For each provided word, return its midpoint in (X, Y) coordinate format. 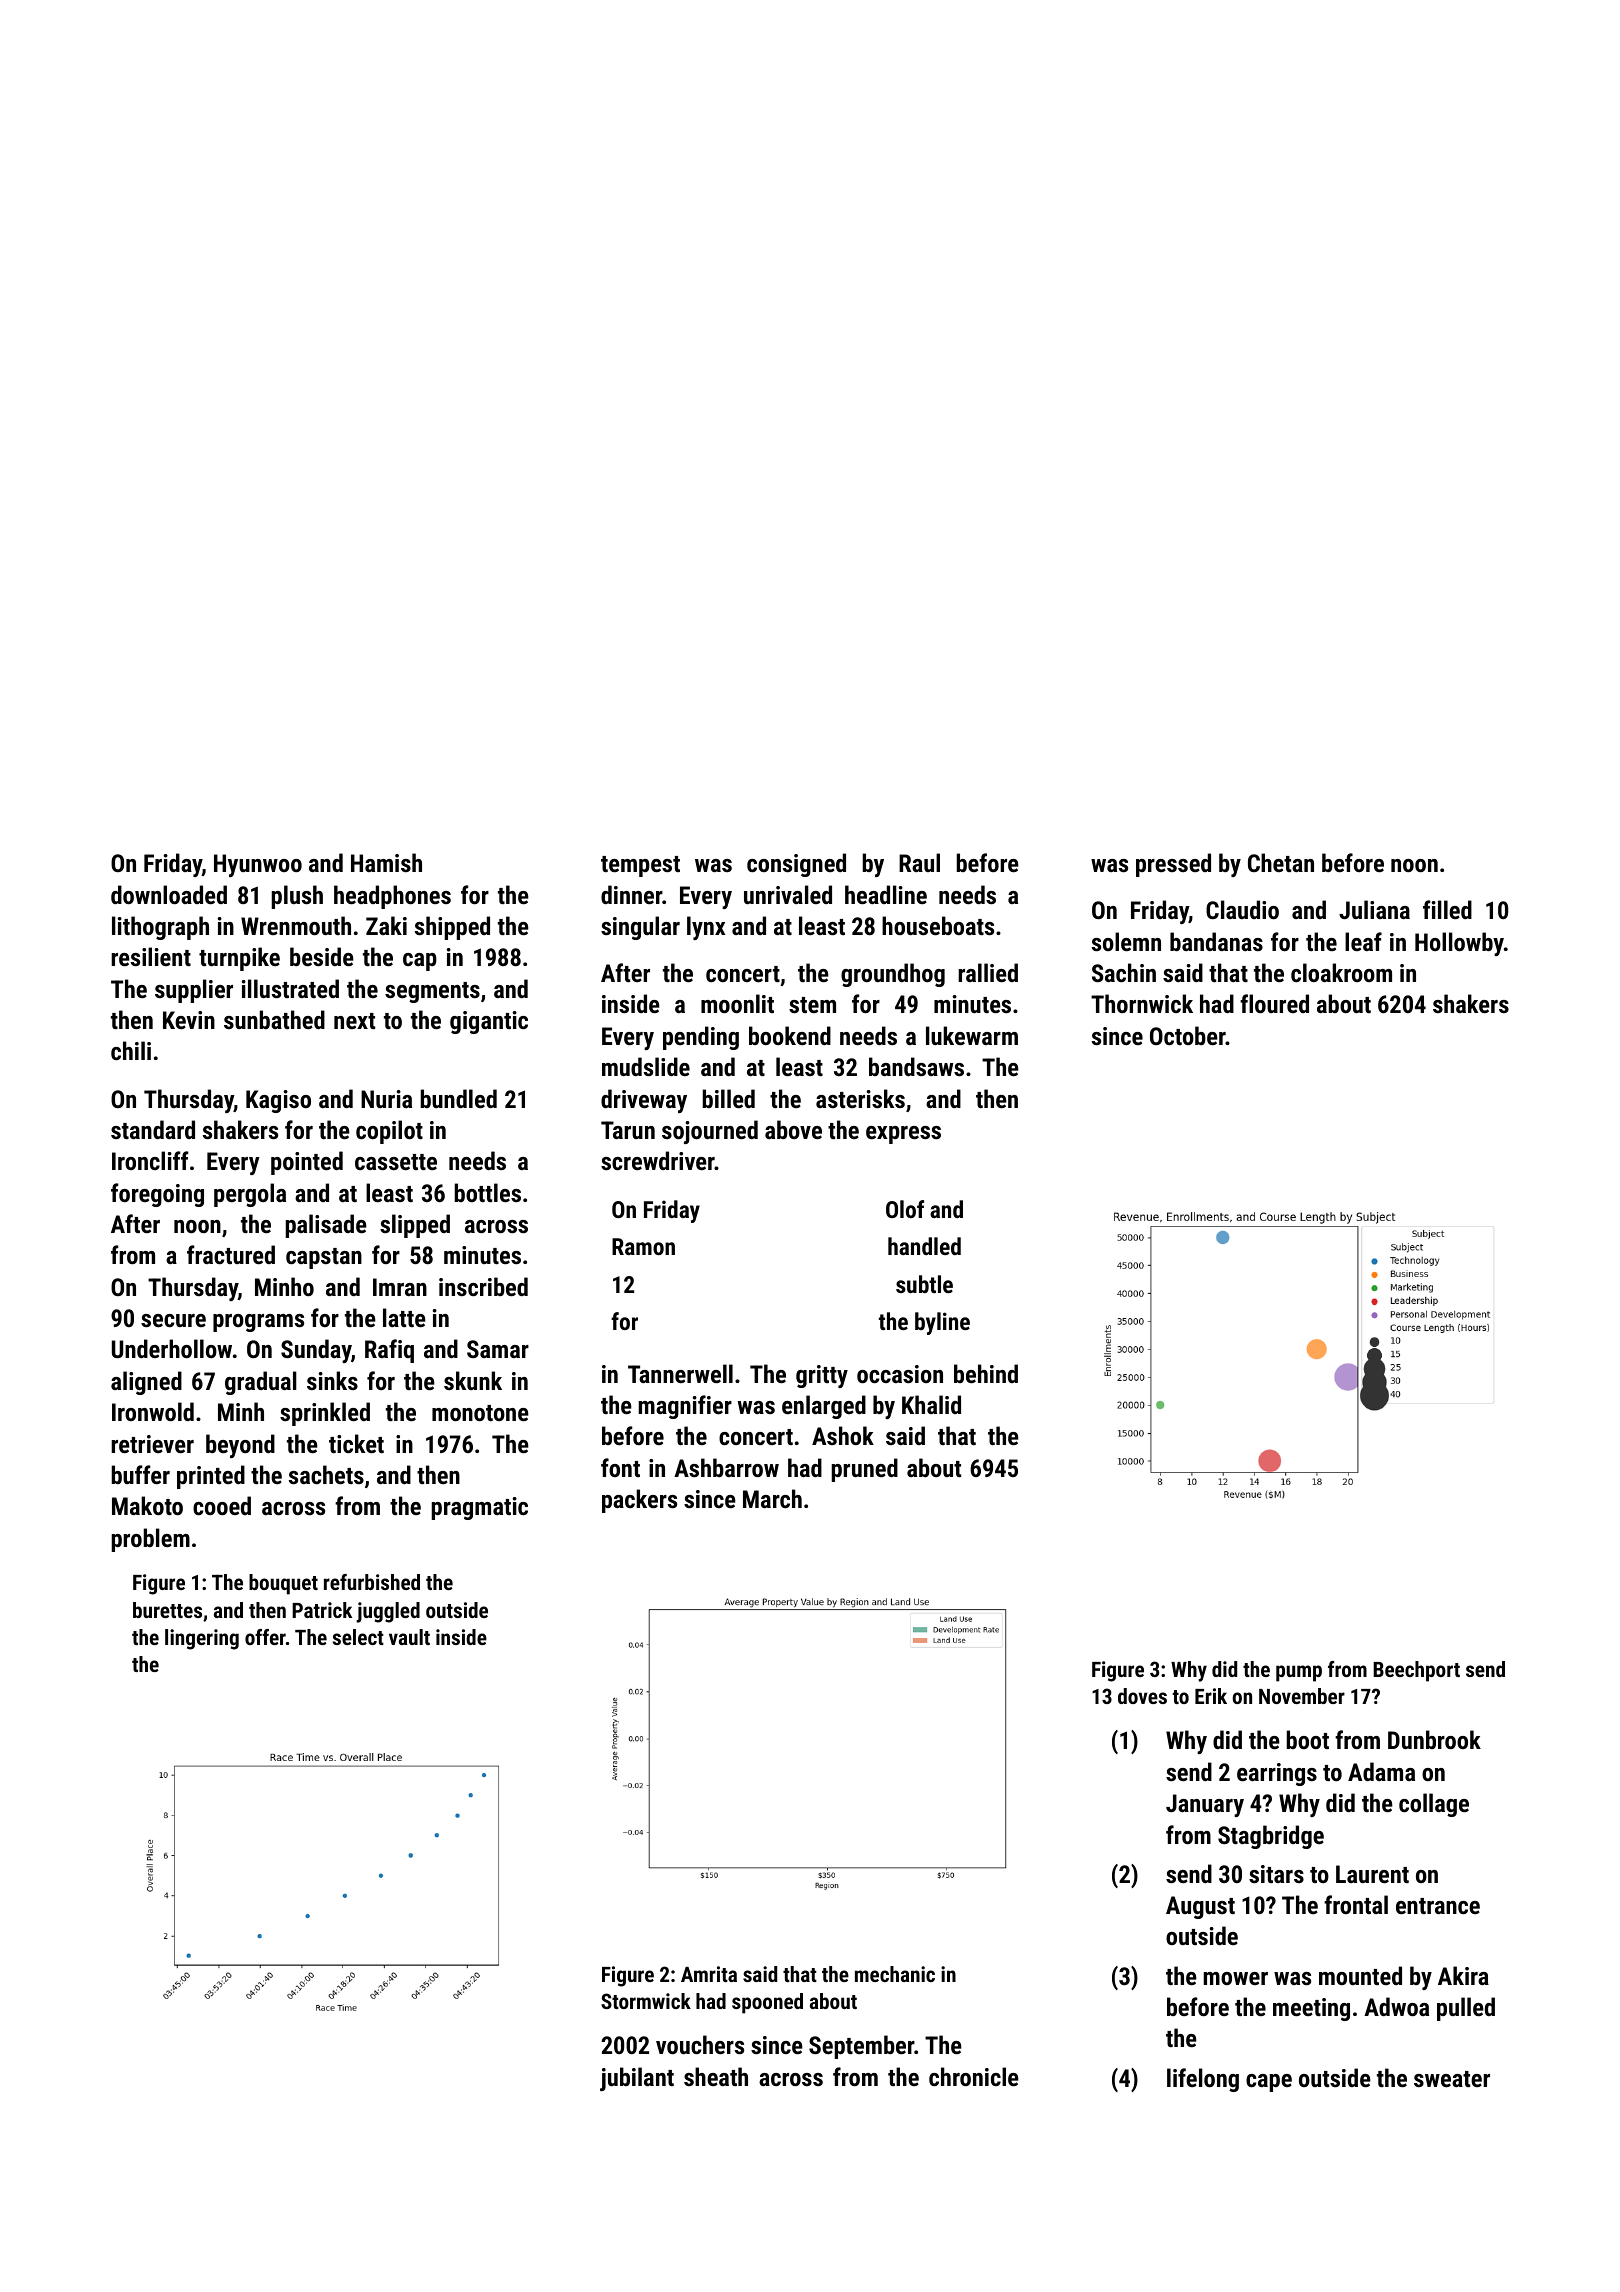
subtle (924, 1284)
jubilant (637, 2079)
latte (404, 1317)
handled (924, 1246)
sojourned (710, 1132)
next (354, 1021)
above (793, 1129)
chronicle (974, 2076)
